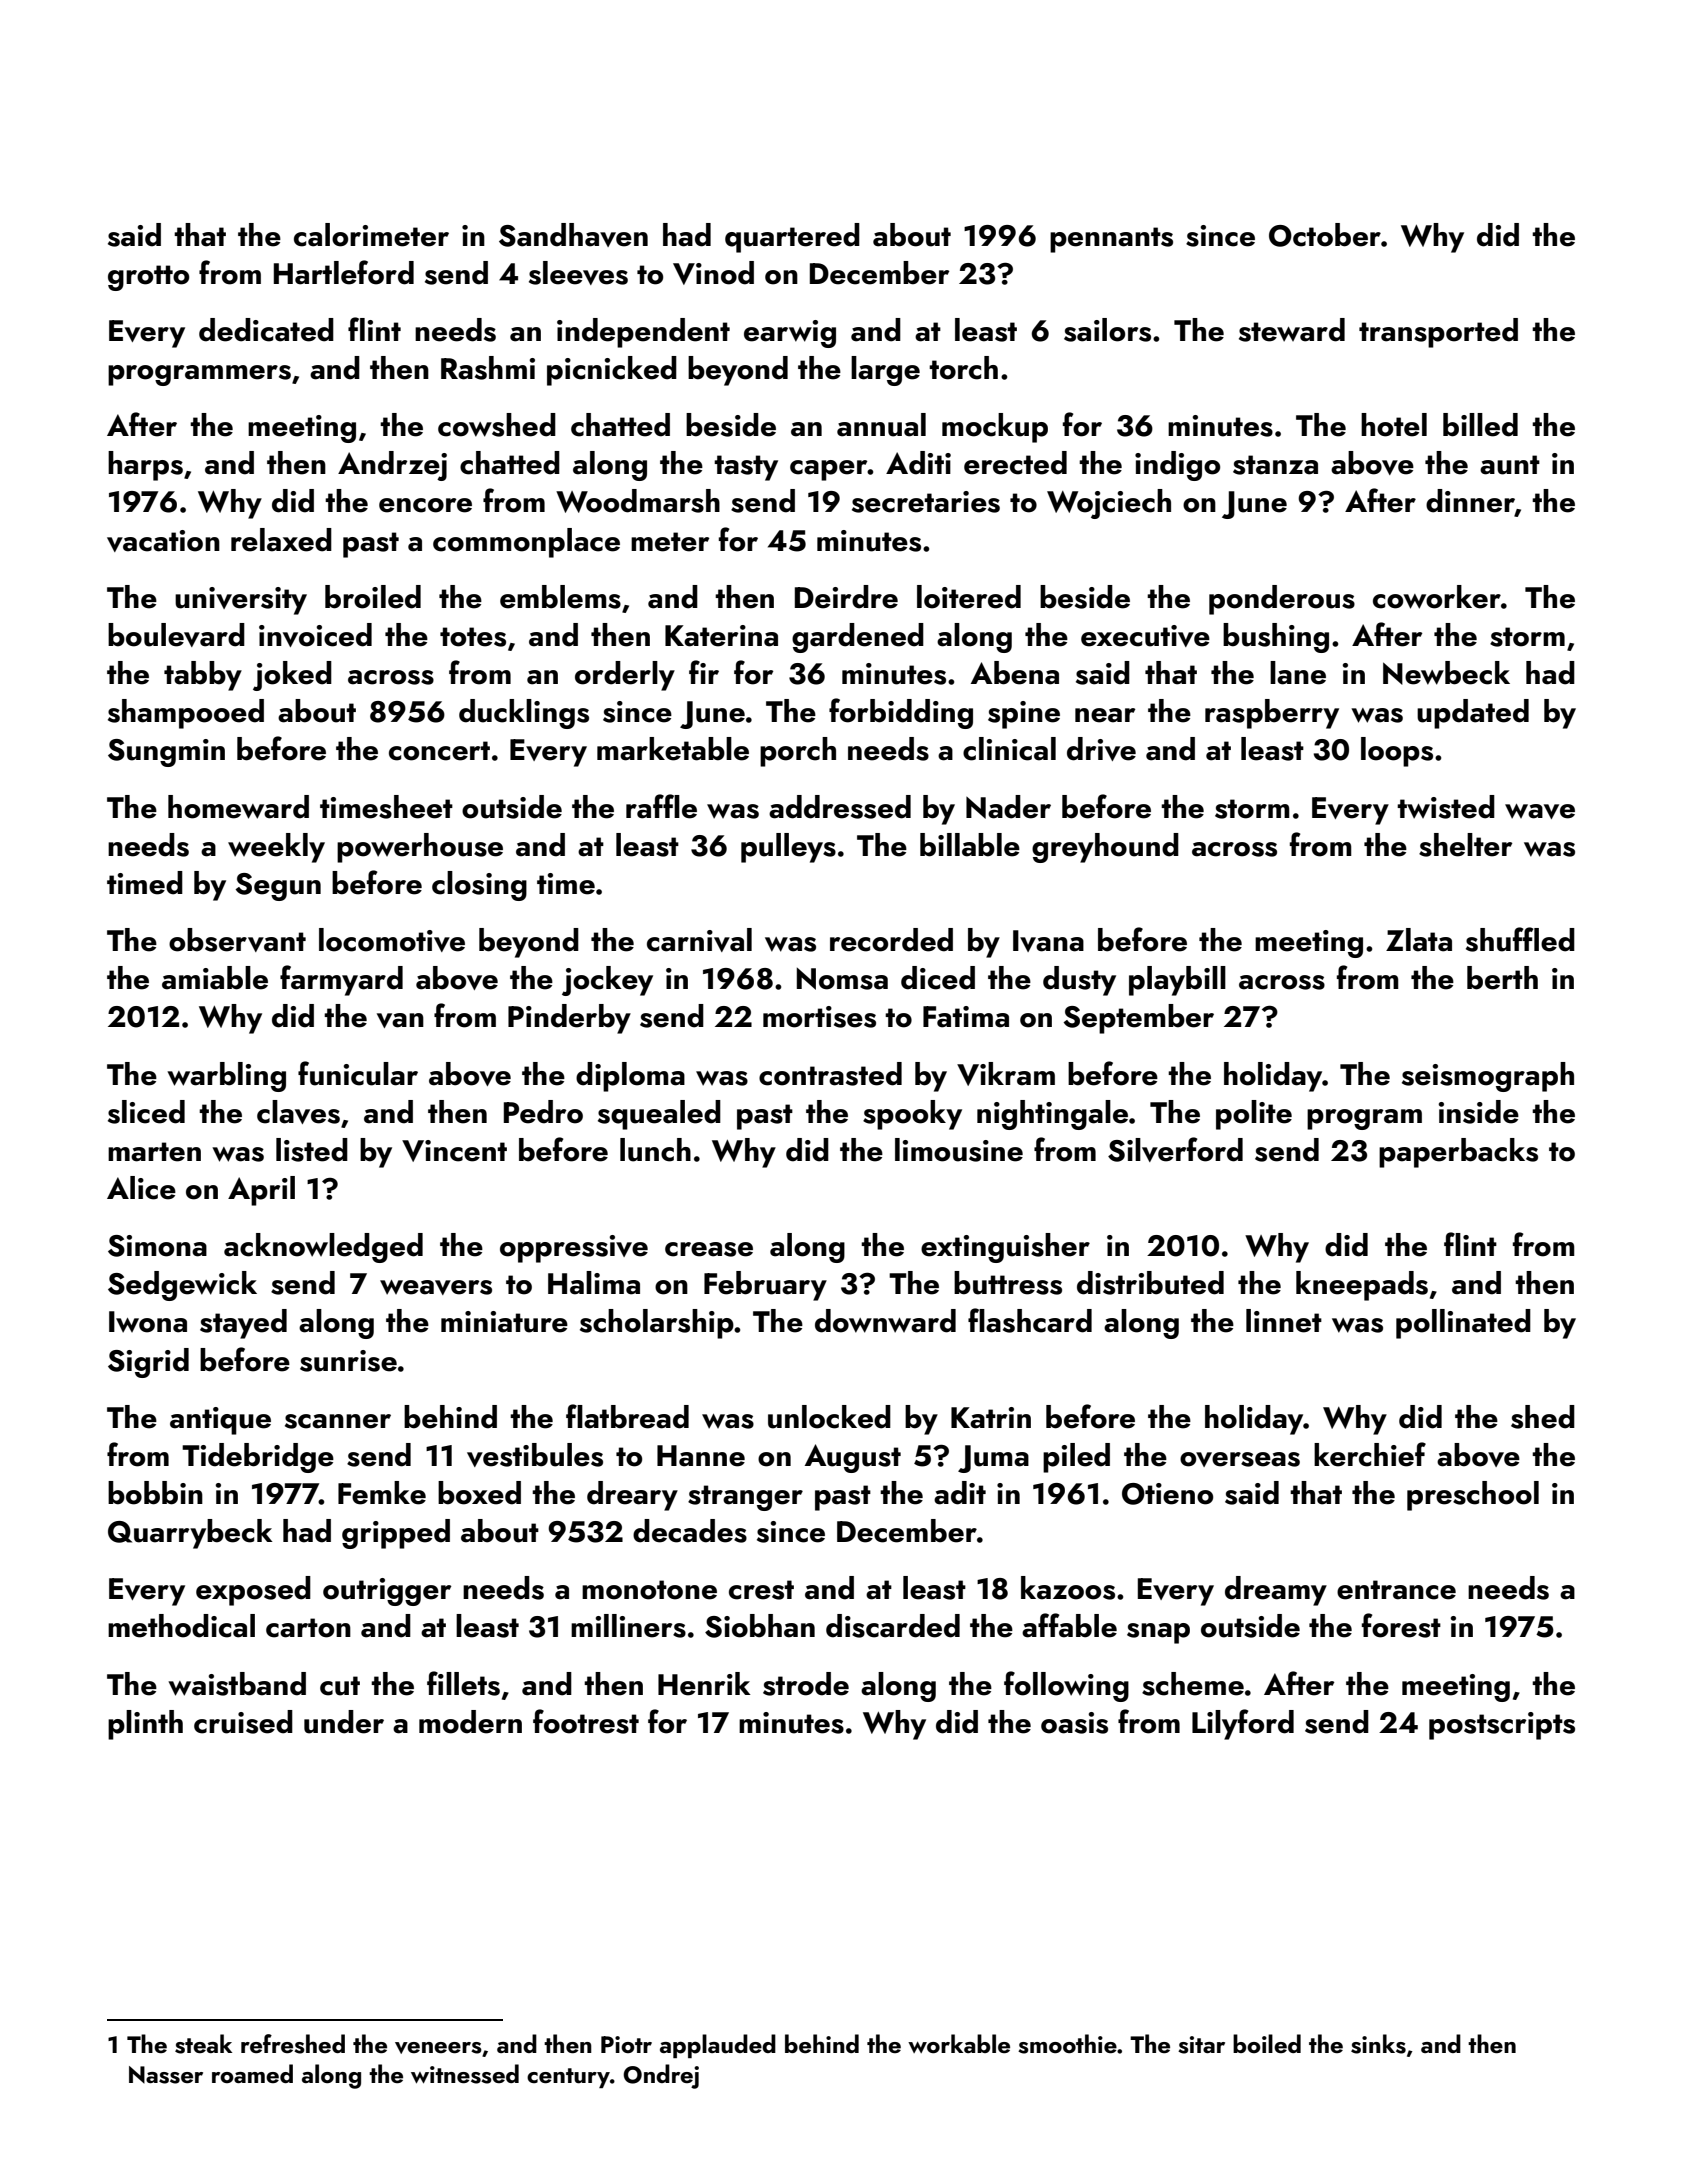 The height and width of the page is (2178, 1683). I want to click on Simona, so click(157, 1246).
